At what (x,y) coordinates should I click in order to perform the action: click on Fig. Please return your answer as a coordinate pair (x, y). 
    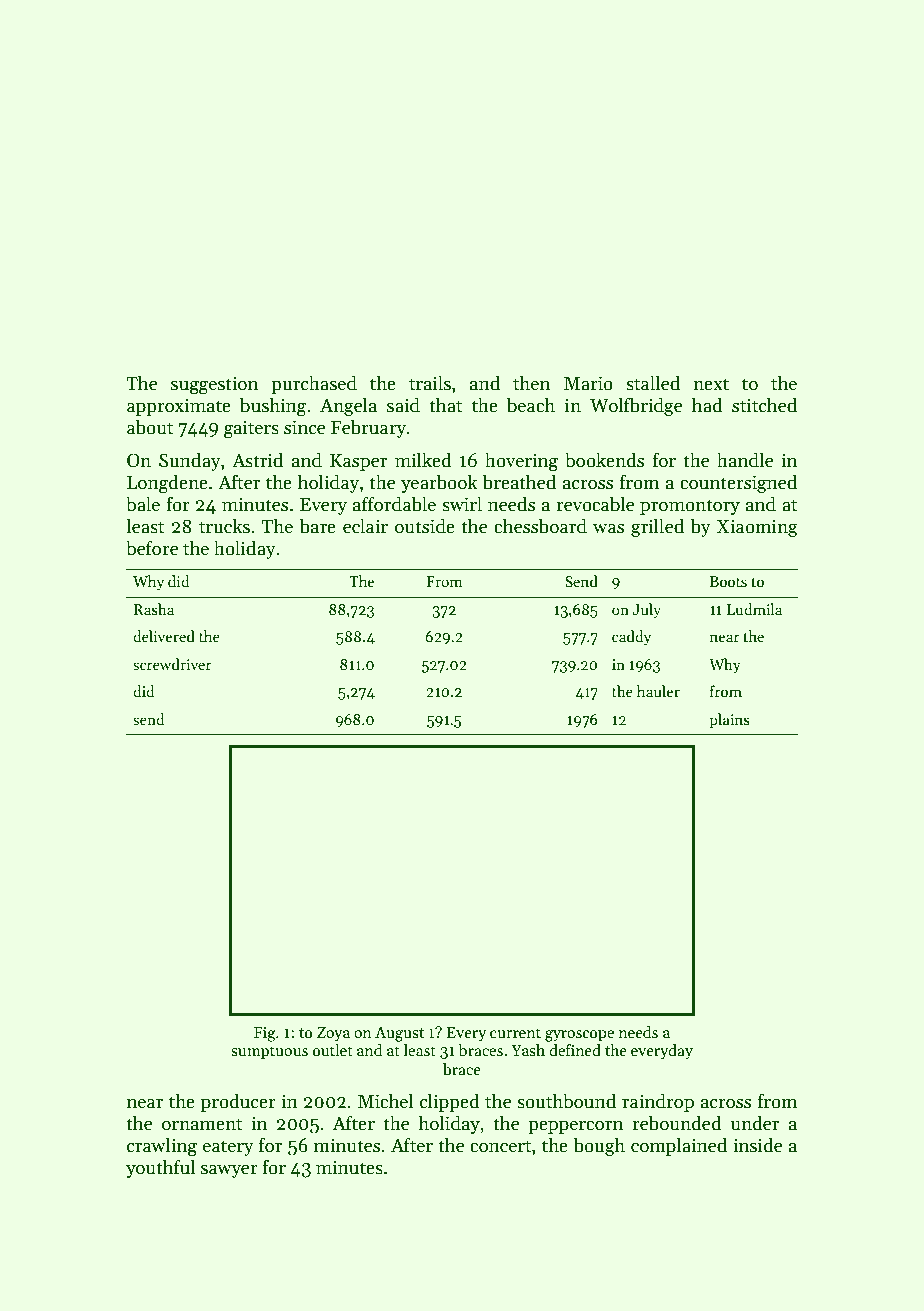
    Looking at the image, I should click on (265, 1034).
